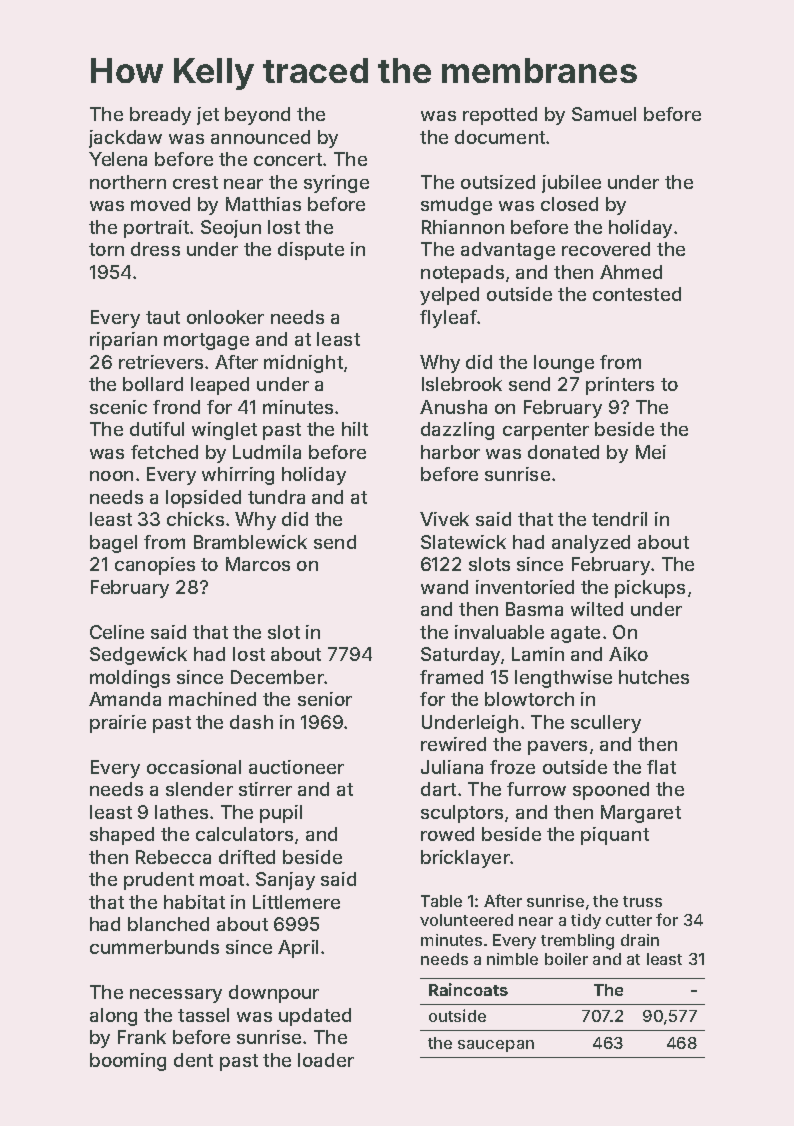 This document has width=794, height=1126. I want to click on syringe, so click(336, 184).
